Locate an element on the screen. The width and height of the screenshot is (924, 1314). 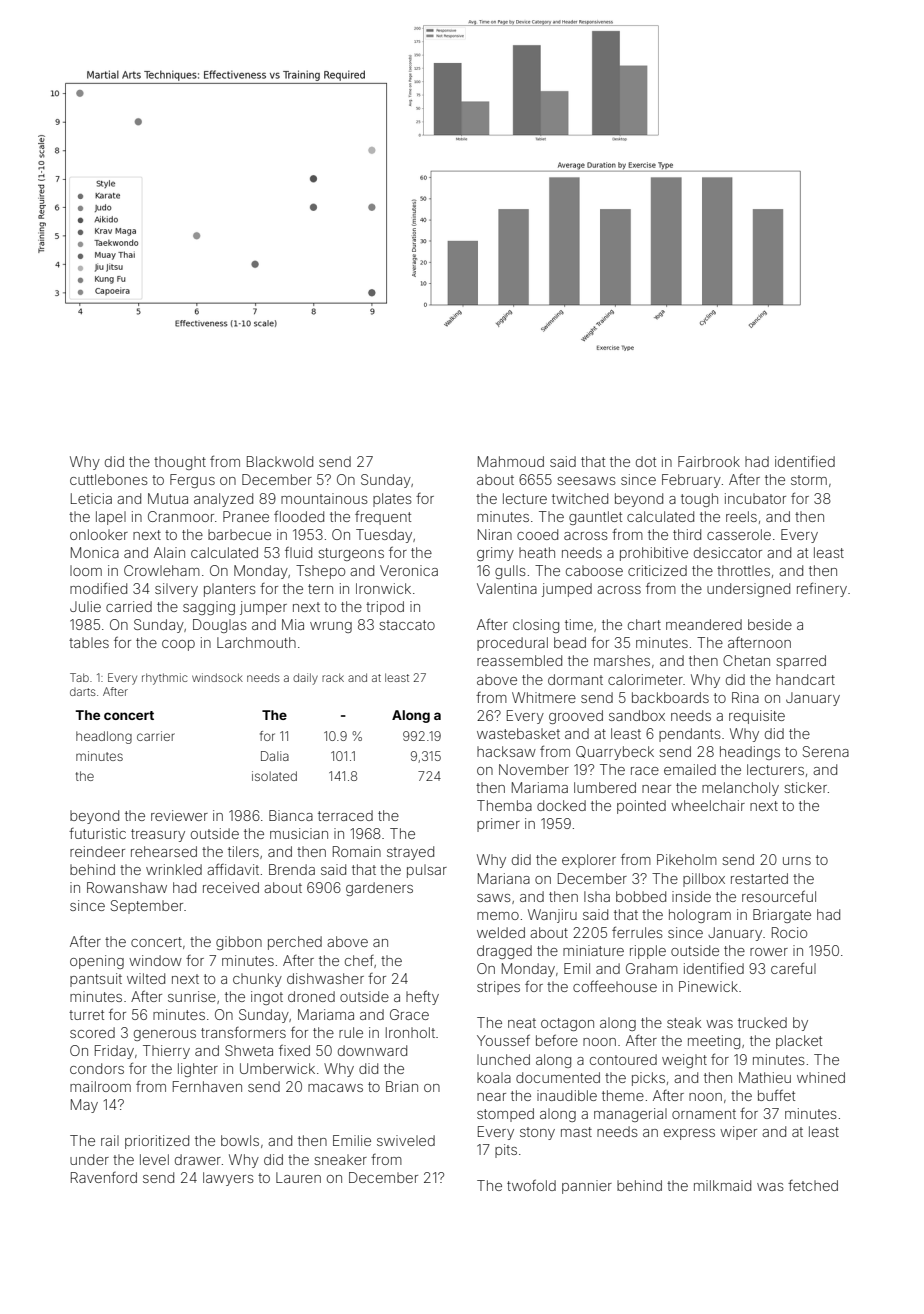
sunrise is located at coordinates (192, 996).
